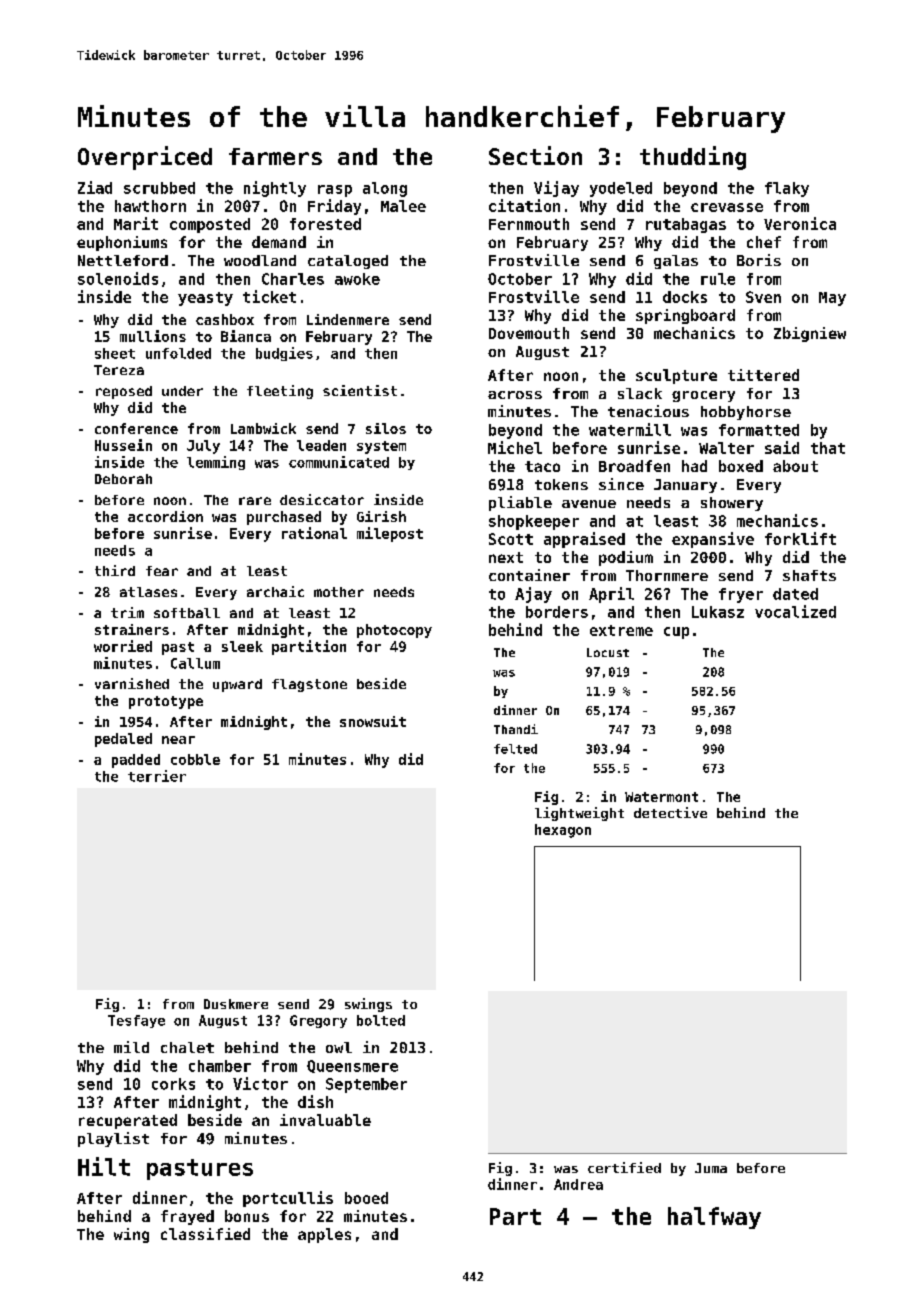 Image resolution: width=924 pixels, height=1314 pixels. Describe the element at coordinates (661, 797) in the screenshot. I see `Watermont` at that location.
